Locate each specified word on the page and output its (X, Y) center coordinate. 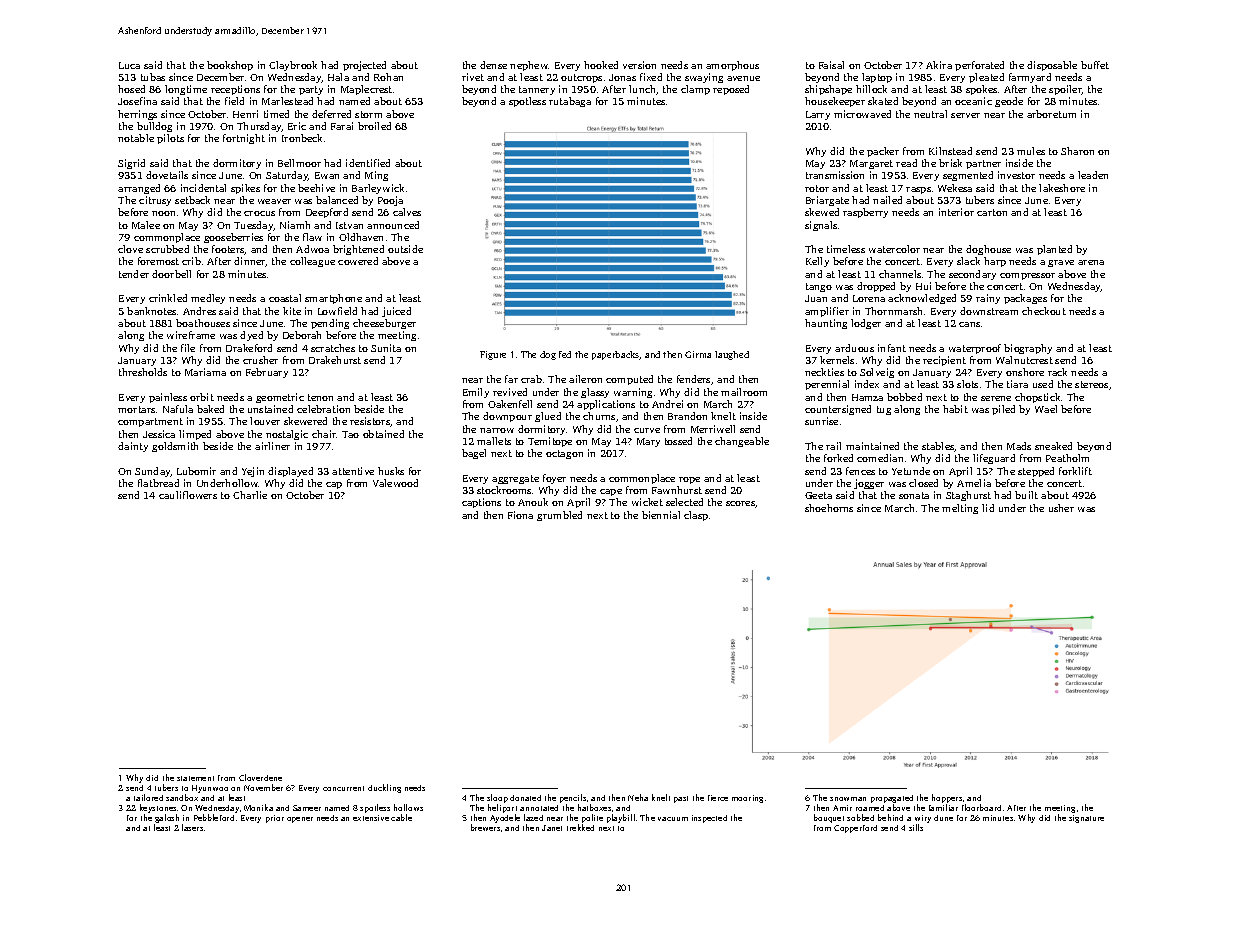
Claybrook (293, 66)
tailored (148, 797)
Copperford (855, 829)
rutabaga (570, 102)
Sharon (1077, 151)
